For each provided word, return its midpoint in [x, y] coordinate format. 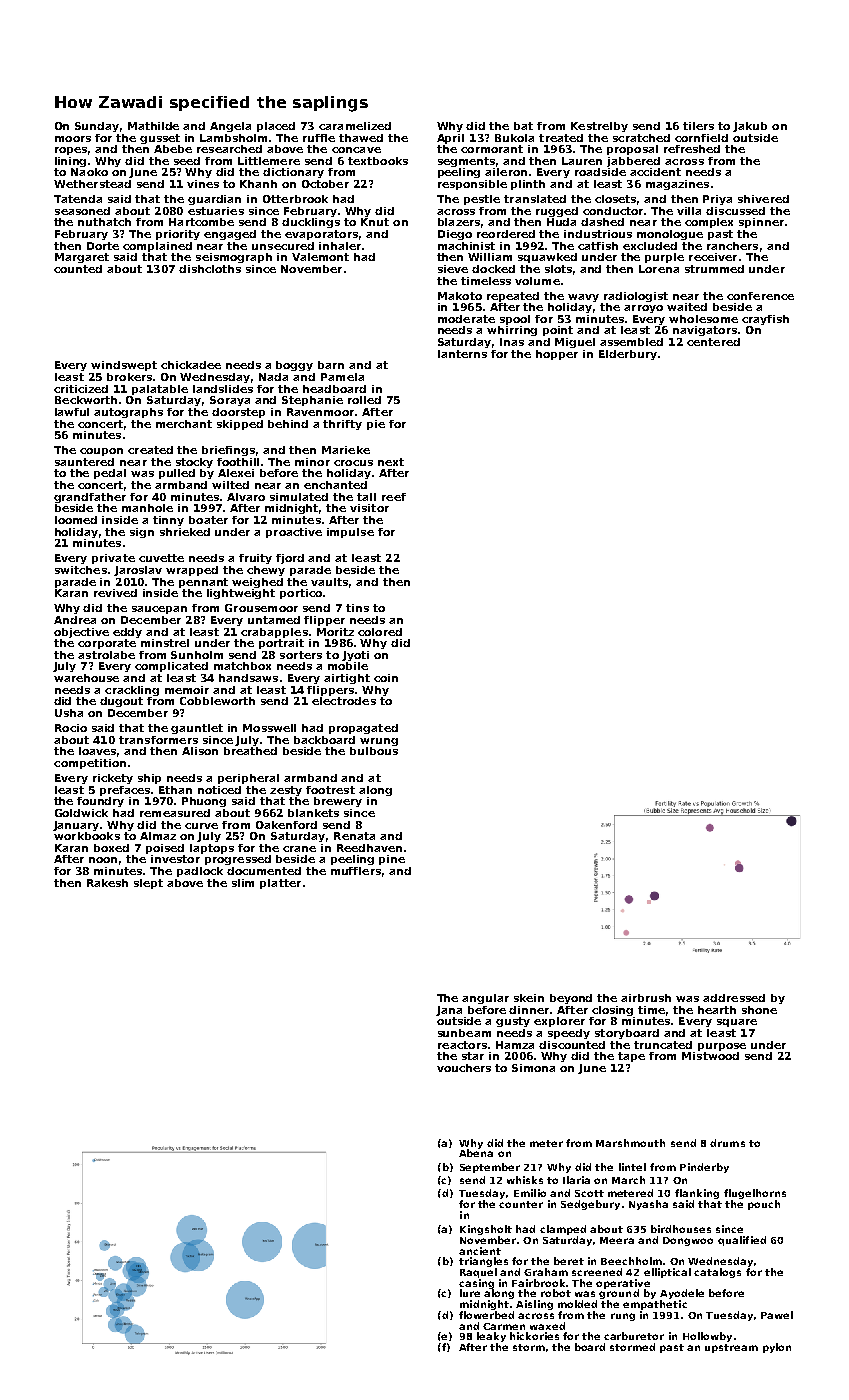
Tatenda [78, 199]
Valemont [320, 257]
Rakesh [107, 883]
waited [687, 307]
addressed [734, 998]
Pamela [342, 377]
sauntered [84, 462]
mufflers [356, 871]
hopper [557, 355]
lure [470, 1293]
